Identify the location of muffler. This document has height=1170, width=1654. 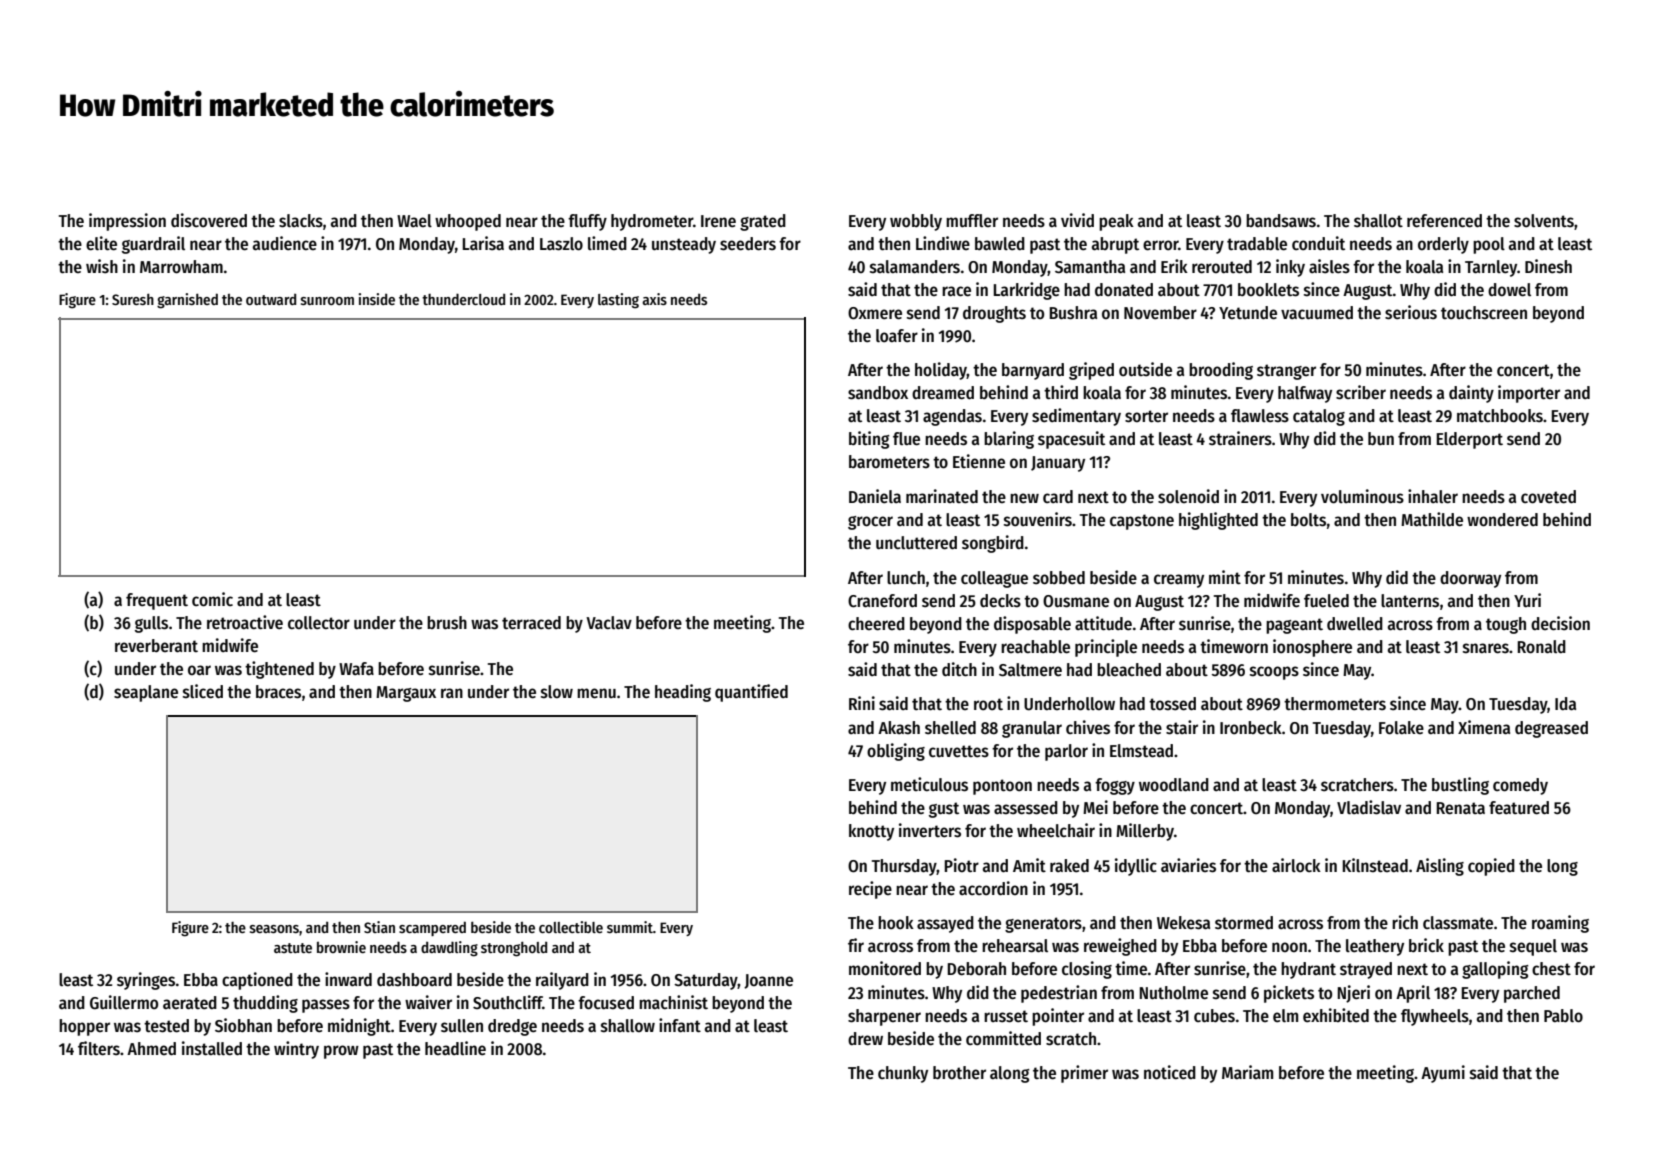
(972, 221).
